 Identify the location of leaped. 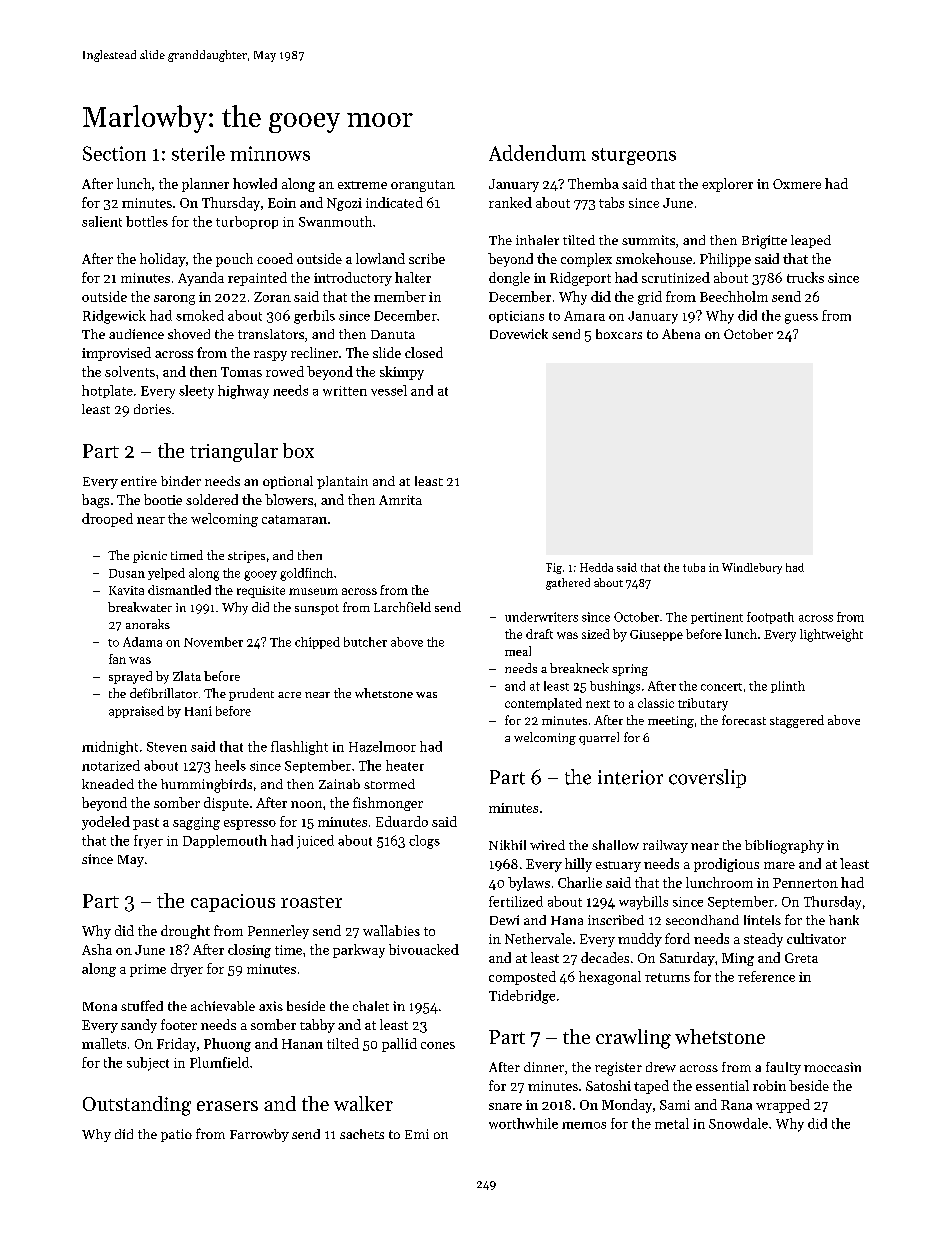
(811, 241).
